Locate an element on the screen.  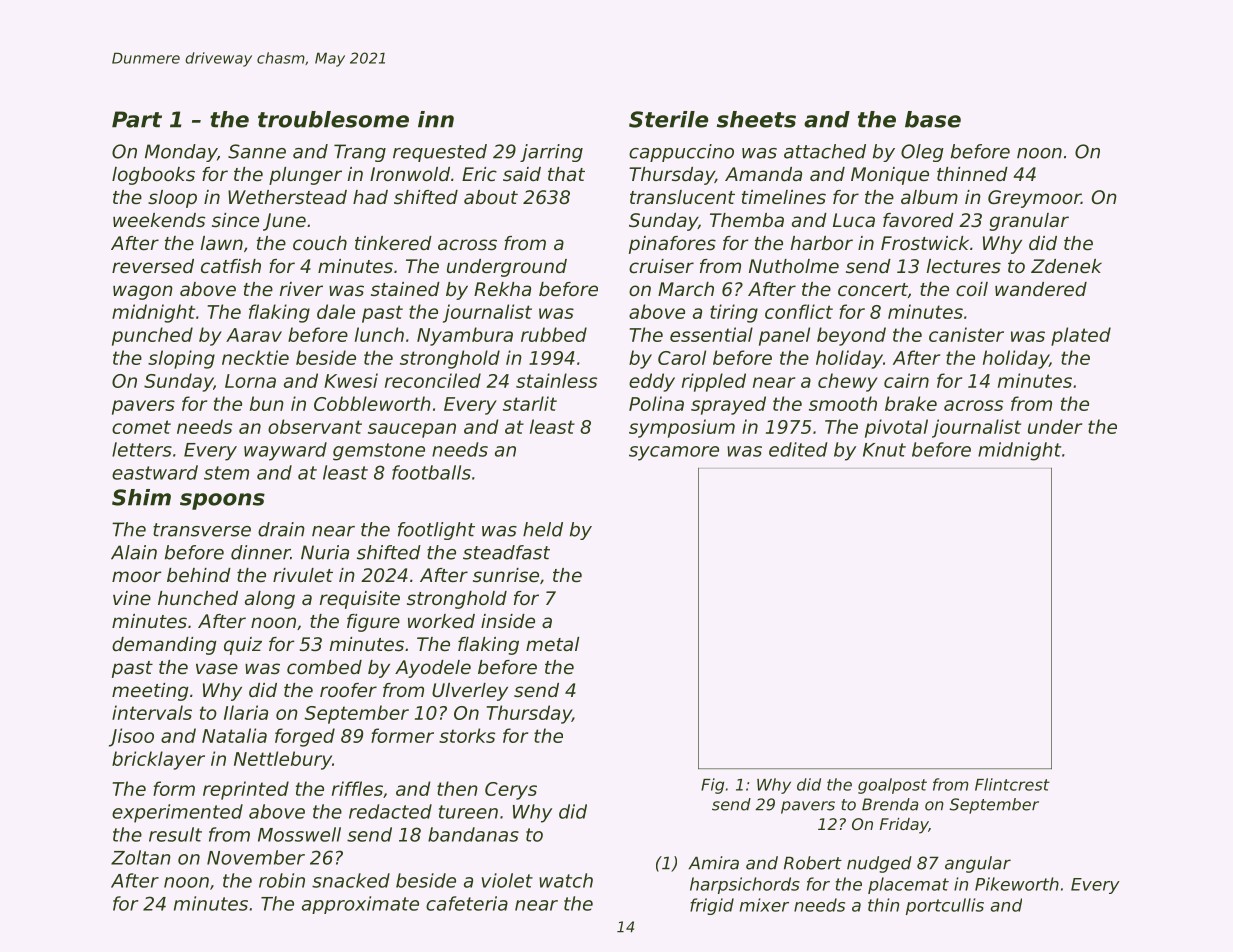
cairn is located at coordinates (906, 380).
